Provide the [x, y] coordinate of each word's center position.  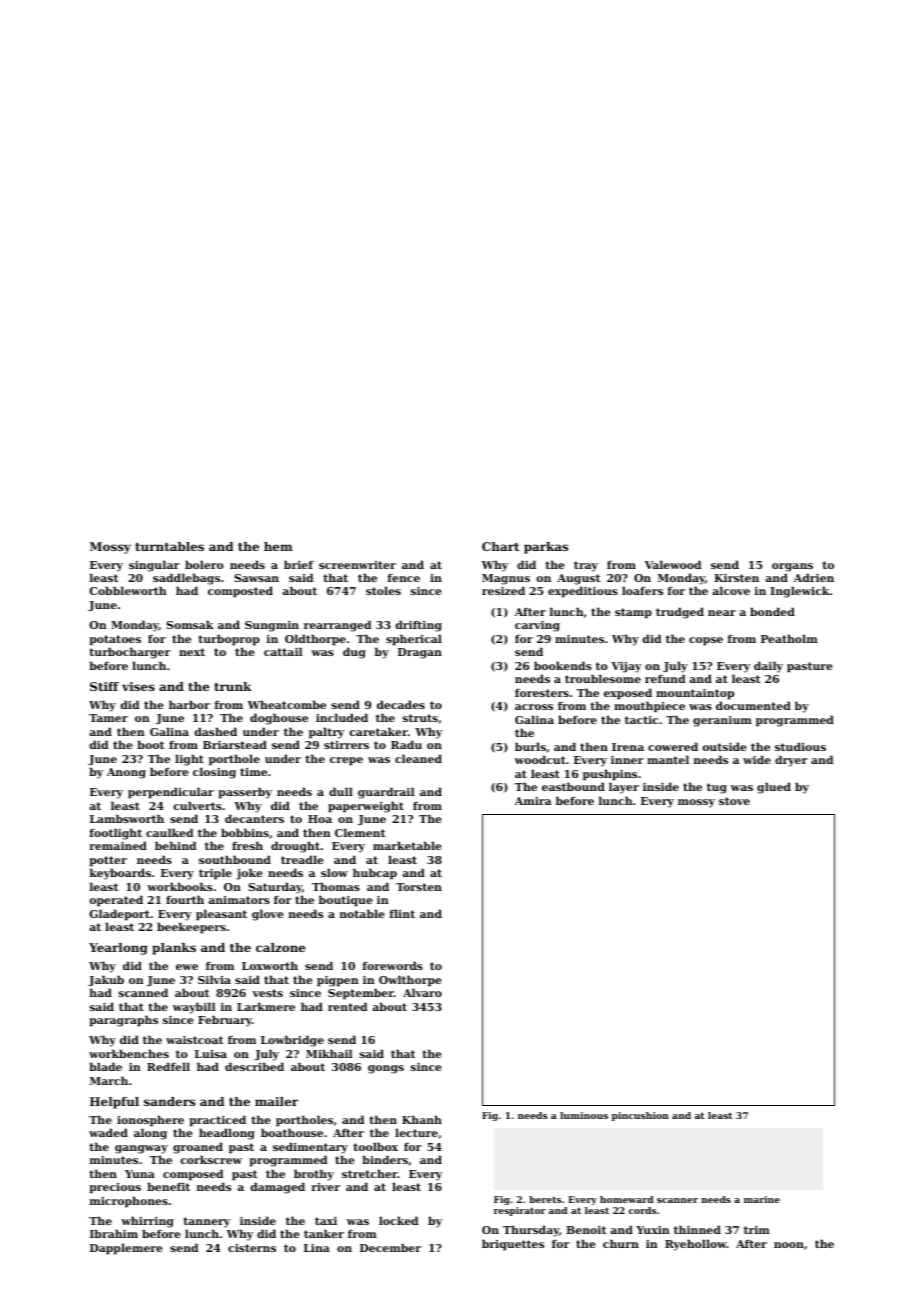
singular [154, 566]
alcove [731, 590]
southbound [235, 859]
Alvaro [422, 992]
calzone [280, 947]
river [325, 1187]
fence [403, 578]
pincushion [640, 1116]
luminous [584, 1115]
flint [402, 913]
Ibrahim [114, 1233]
